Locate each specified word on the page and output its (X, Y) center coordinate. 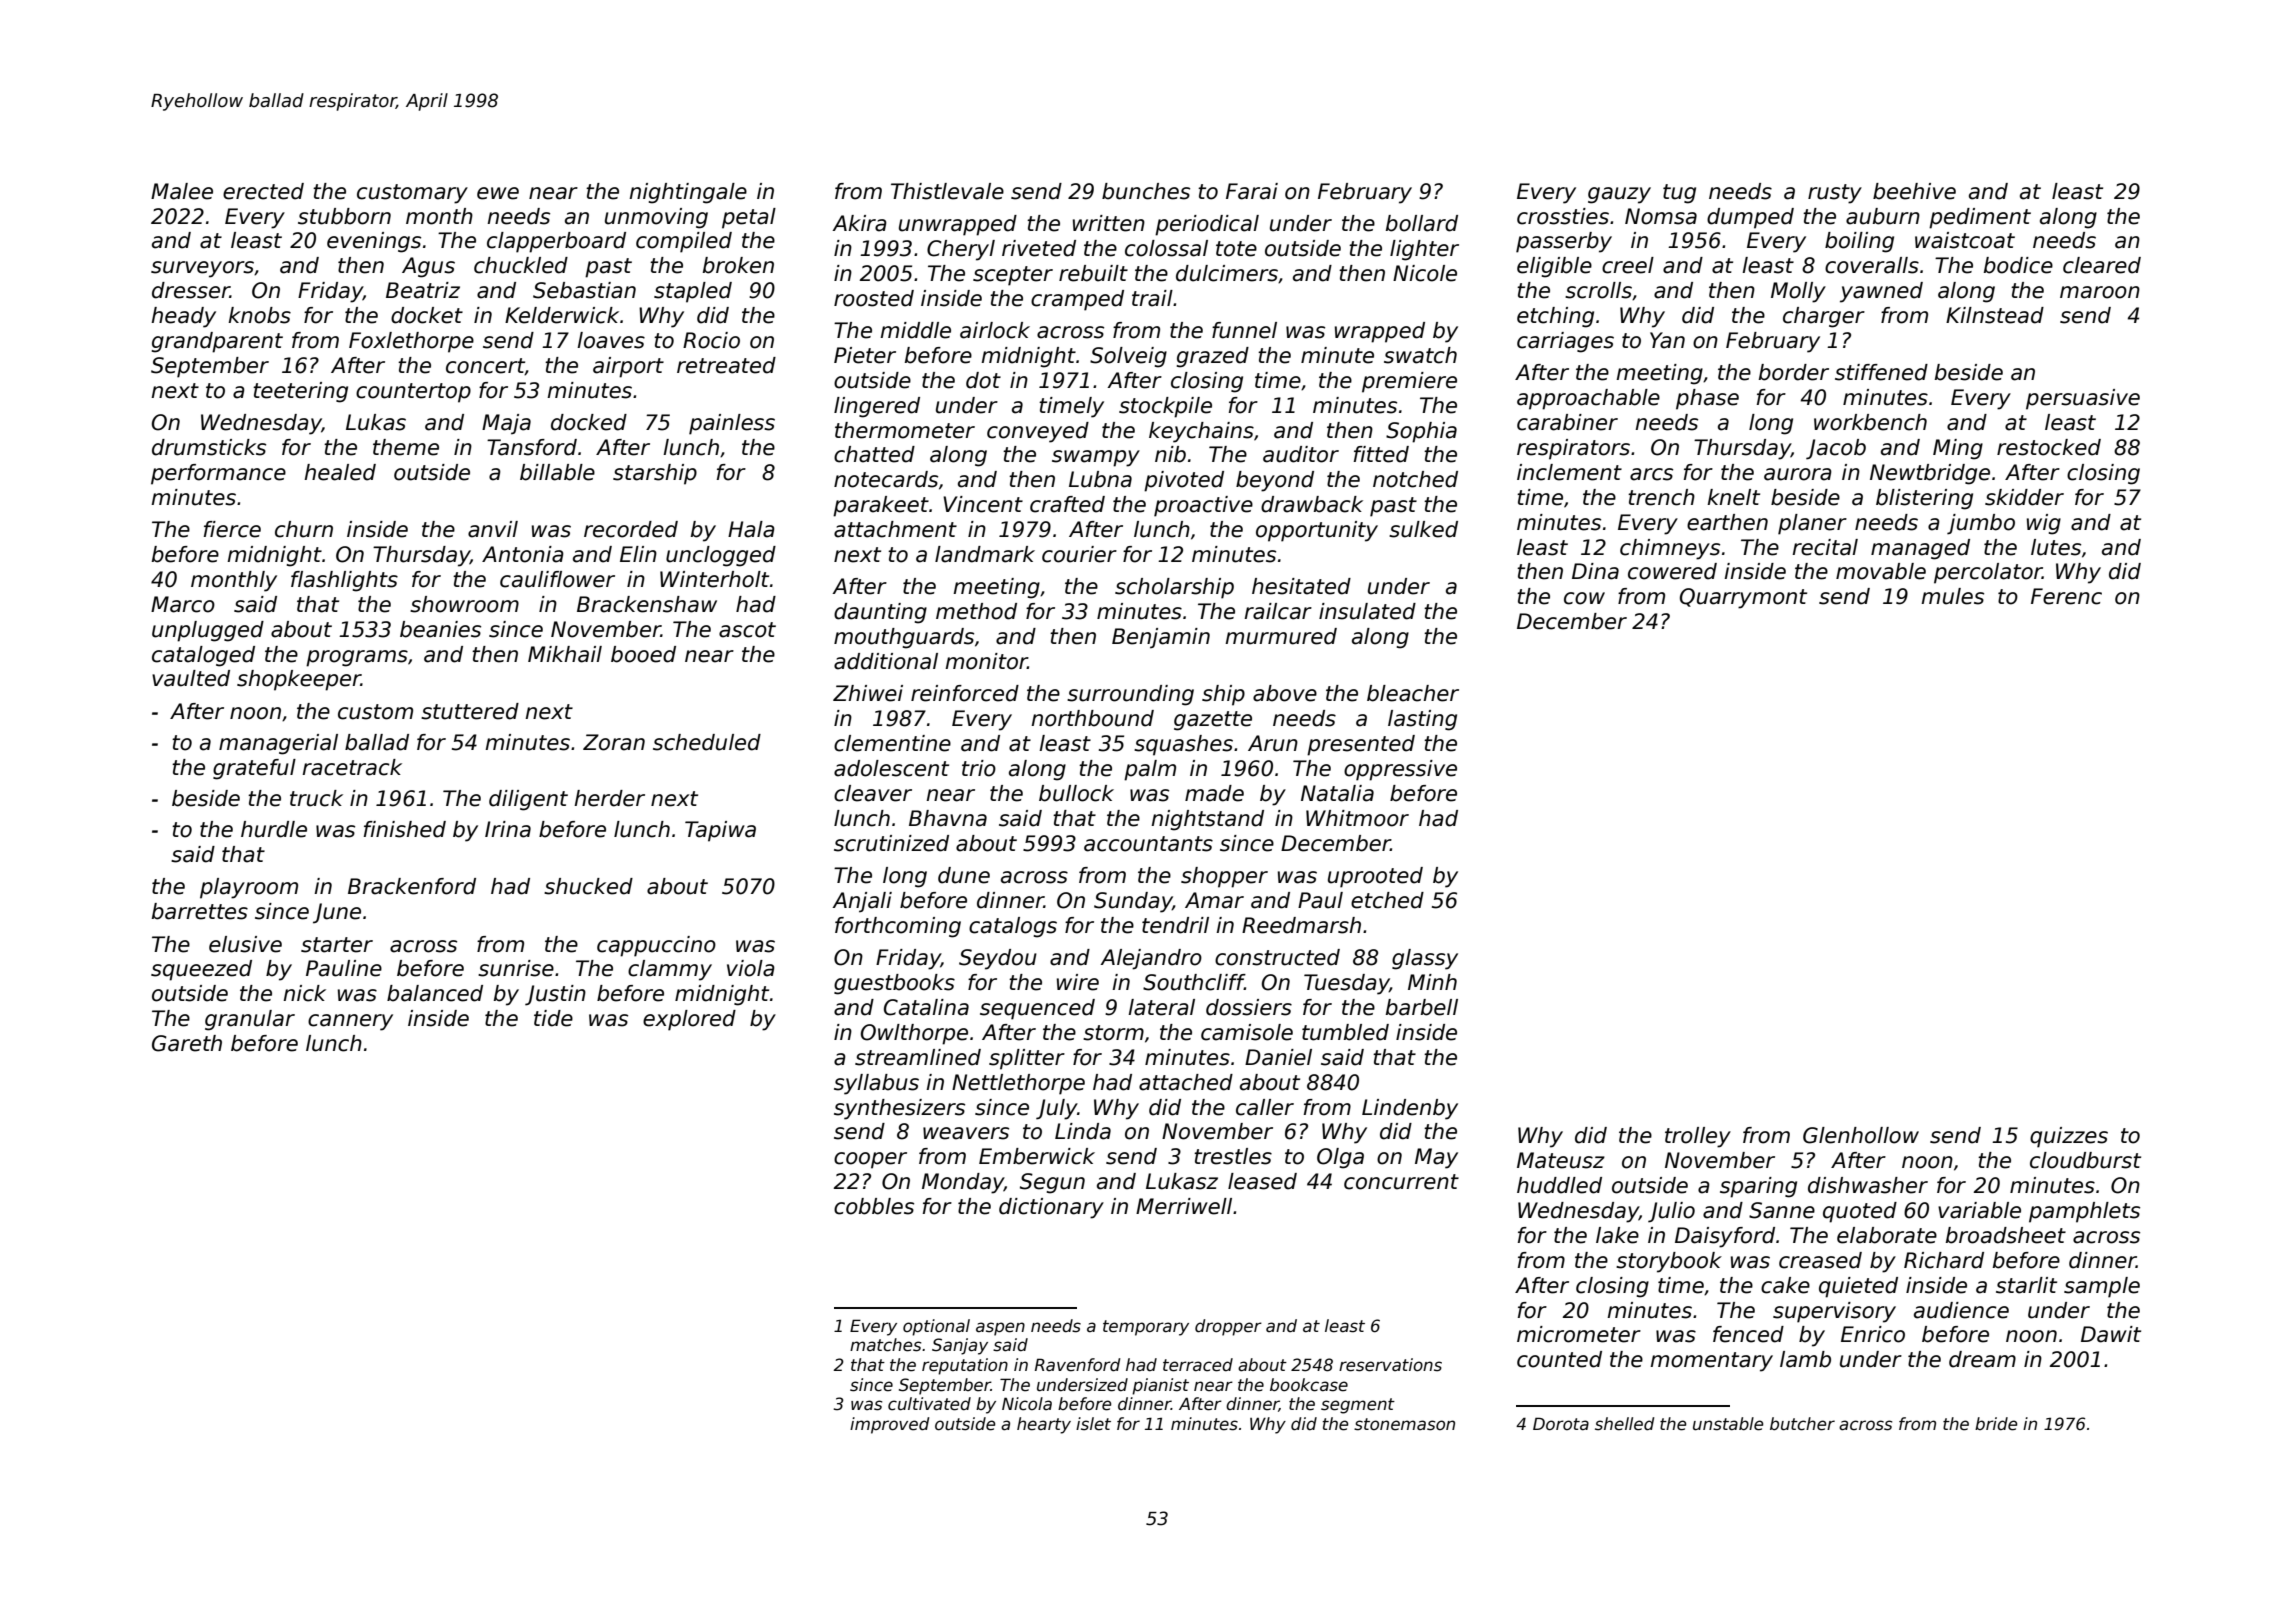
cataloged (203, 656)
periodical (1207, 225)
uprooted (1375, 877)
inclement (1569, 472)
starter (337, 945)
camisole (1247, 1032)
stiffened (1881, 372)
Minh (1432, 982)
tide (553, 1018)
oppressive (1400, 770)
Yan (1667, 340)
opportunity (1317, 531)
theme (406, 447)
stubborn (344, 216)
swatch (1420, 355)
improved (889, 1425)
